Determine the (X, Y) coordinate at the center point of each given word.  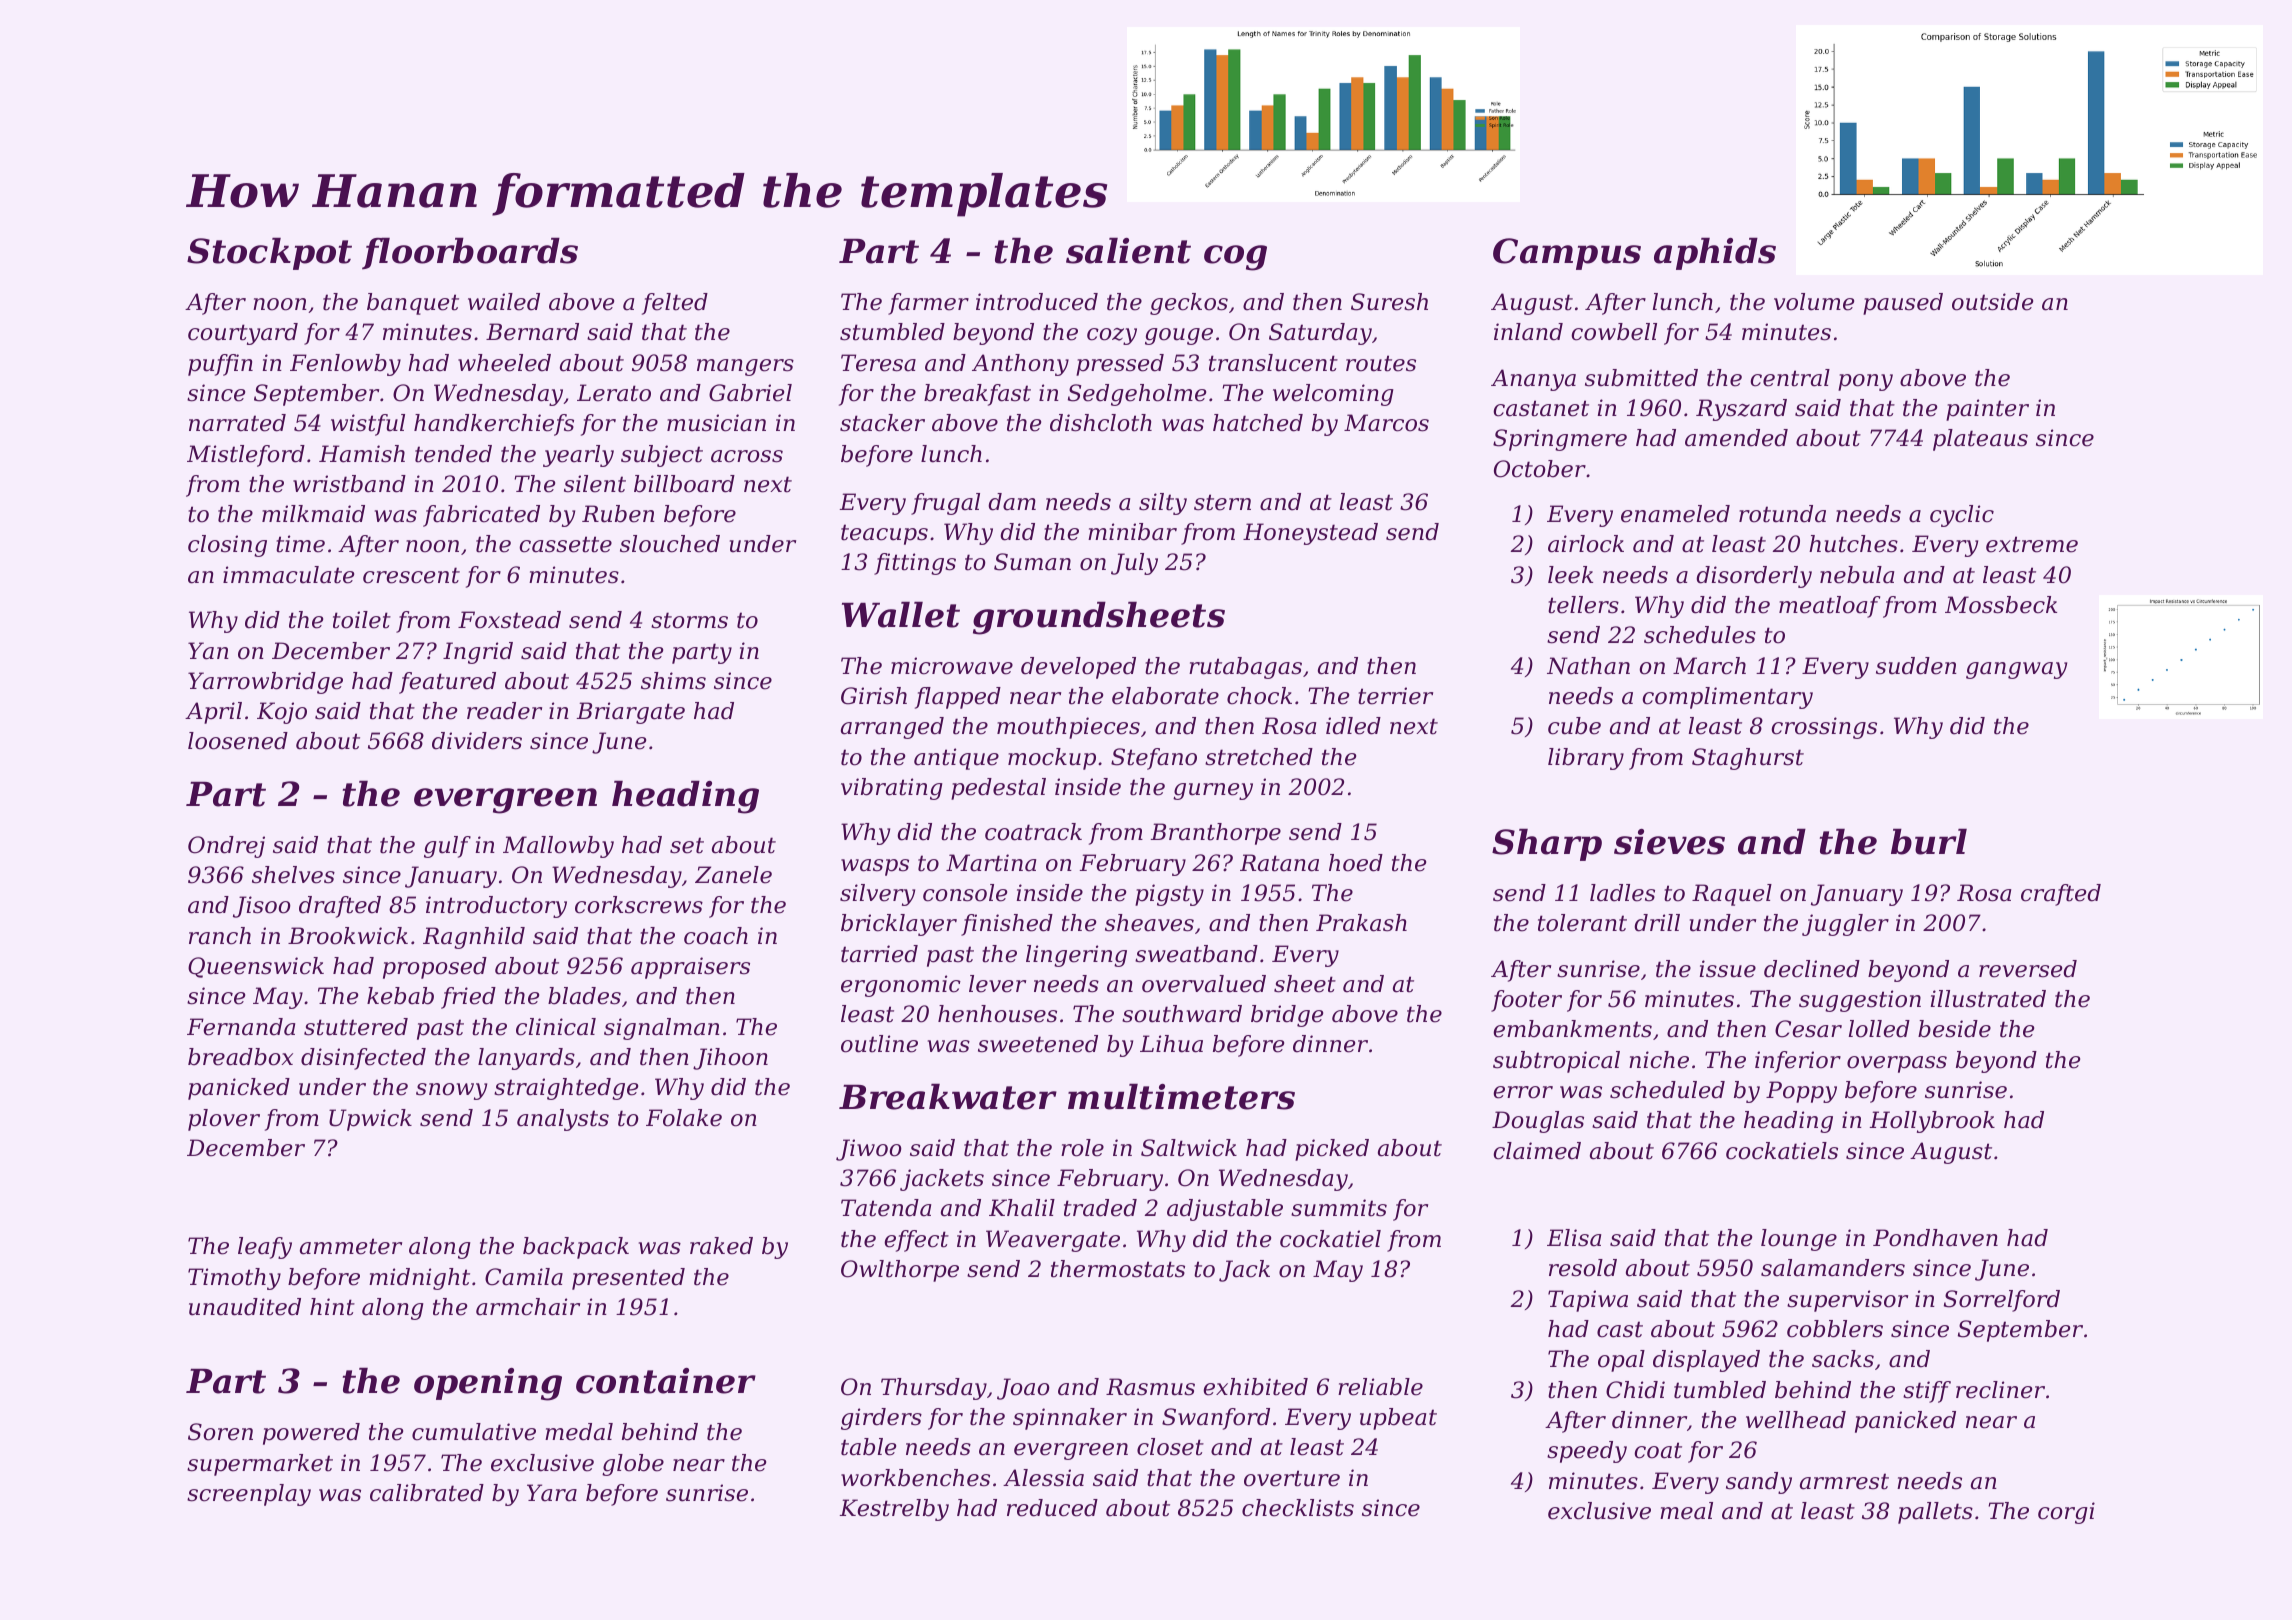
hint (332, 1307)
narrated (237, 423)
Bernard (532, 332)
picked (1332, 1150)
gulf (447, 847)
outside (1992, 302)
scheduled (1667, 1090)
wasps (875, 867)
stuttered (356, 1027)
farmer (928, 304)
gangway (2016, 670)
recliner (2000, 1390)
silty (1163, 504)
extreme (2032, 544)
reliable (1380, 1387)
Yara (552, 1493)
